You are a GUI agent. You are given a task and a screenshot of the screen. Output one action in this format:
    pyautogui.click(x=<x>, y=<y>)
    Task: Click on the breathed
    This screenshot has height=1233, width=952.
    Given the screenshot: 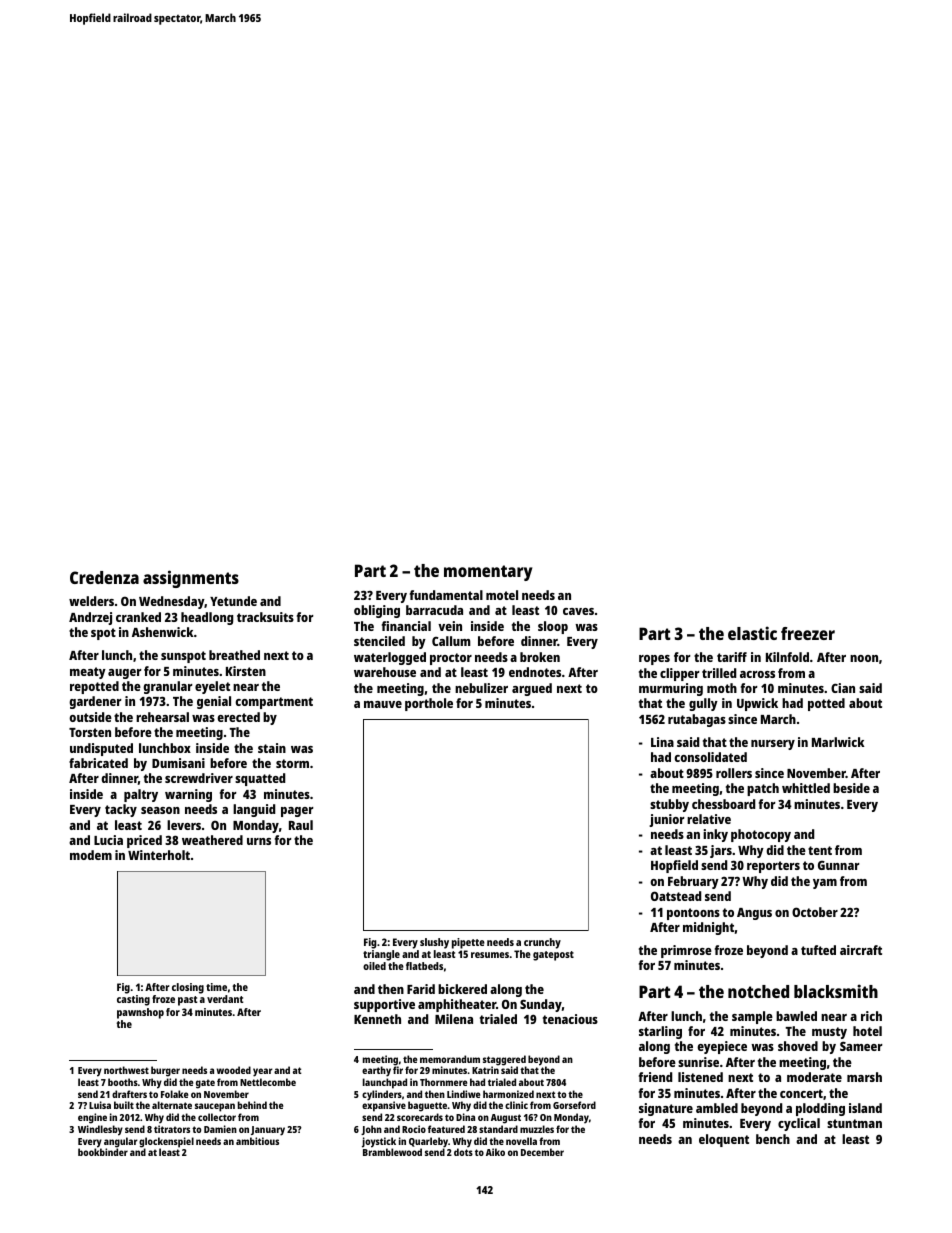 What is the action you would take?
    pyautogui.click(x=234, y=655)
